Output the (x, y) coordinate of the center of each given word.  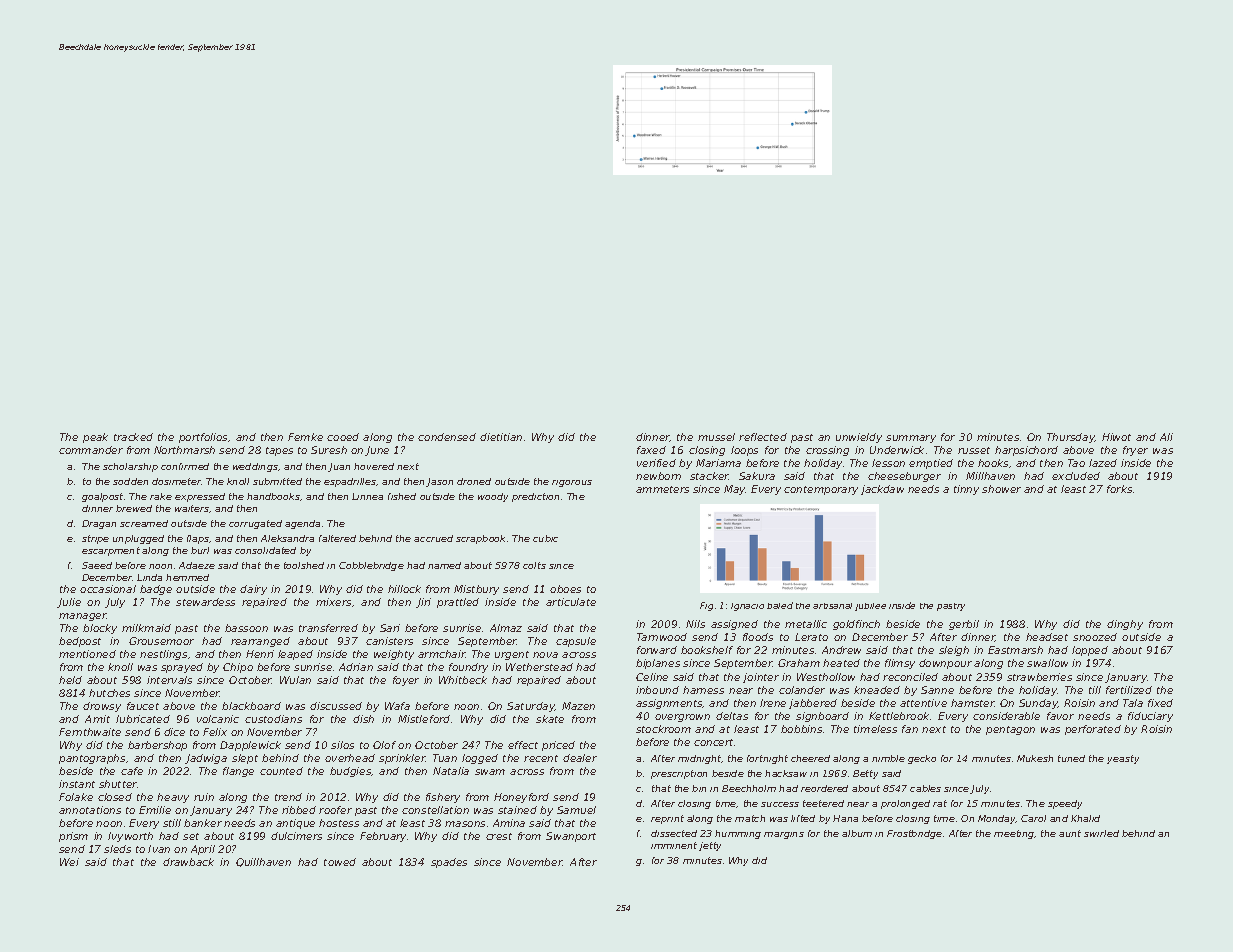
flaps (198, 539)
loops (744, 451)
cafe (132, 771)
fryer (1135, 451)
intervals (169, 680)
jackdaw (882, 490)
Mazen (578, 706)
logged (480, 759)
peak (95, 438)
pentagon (1010, 730)
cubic (545, 538)
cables (925, 788)
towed (340, 862)
